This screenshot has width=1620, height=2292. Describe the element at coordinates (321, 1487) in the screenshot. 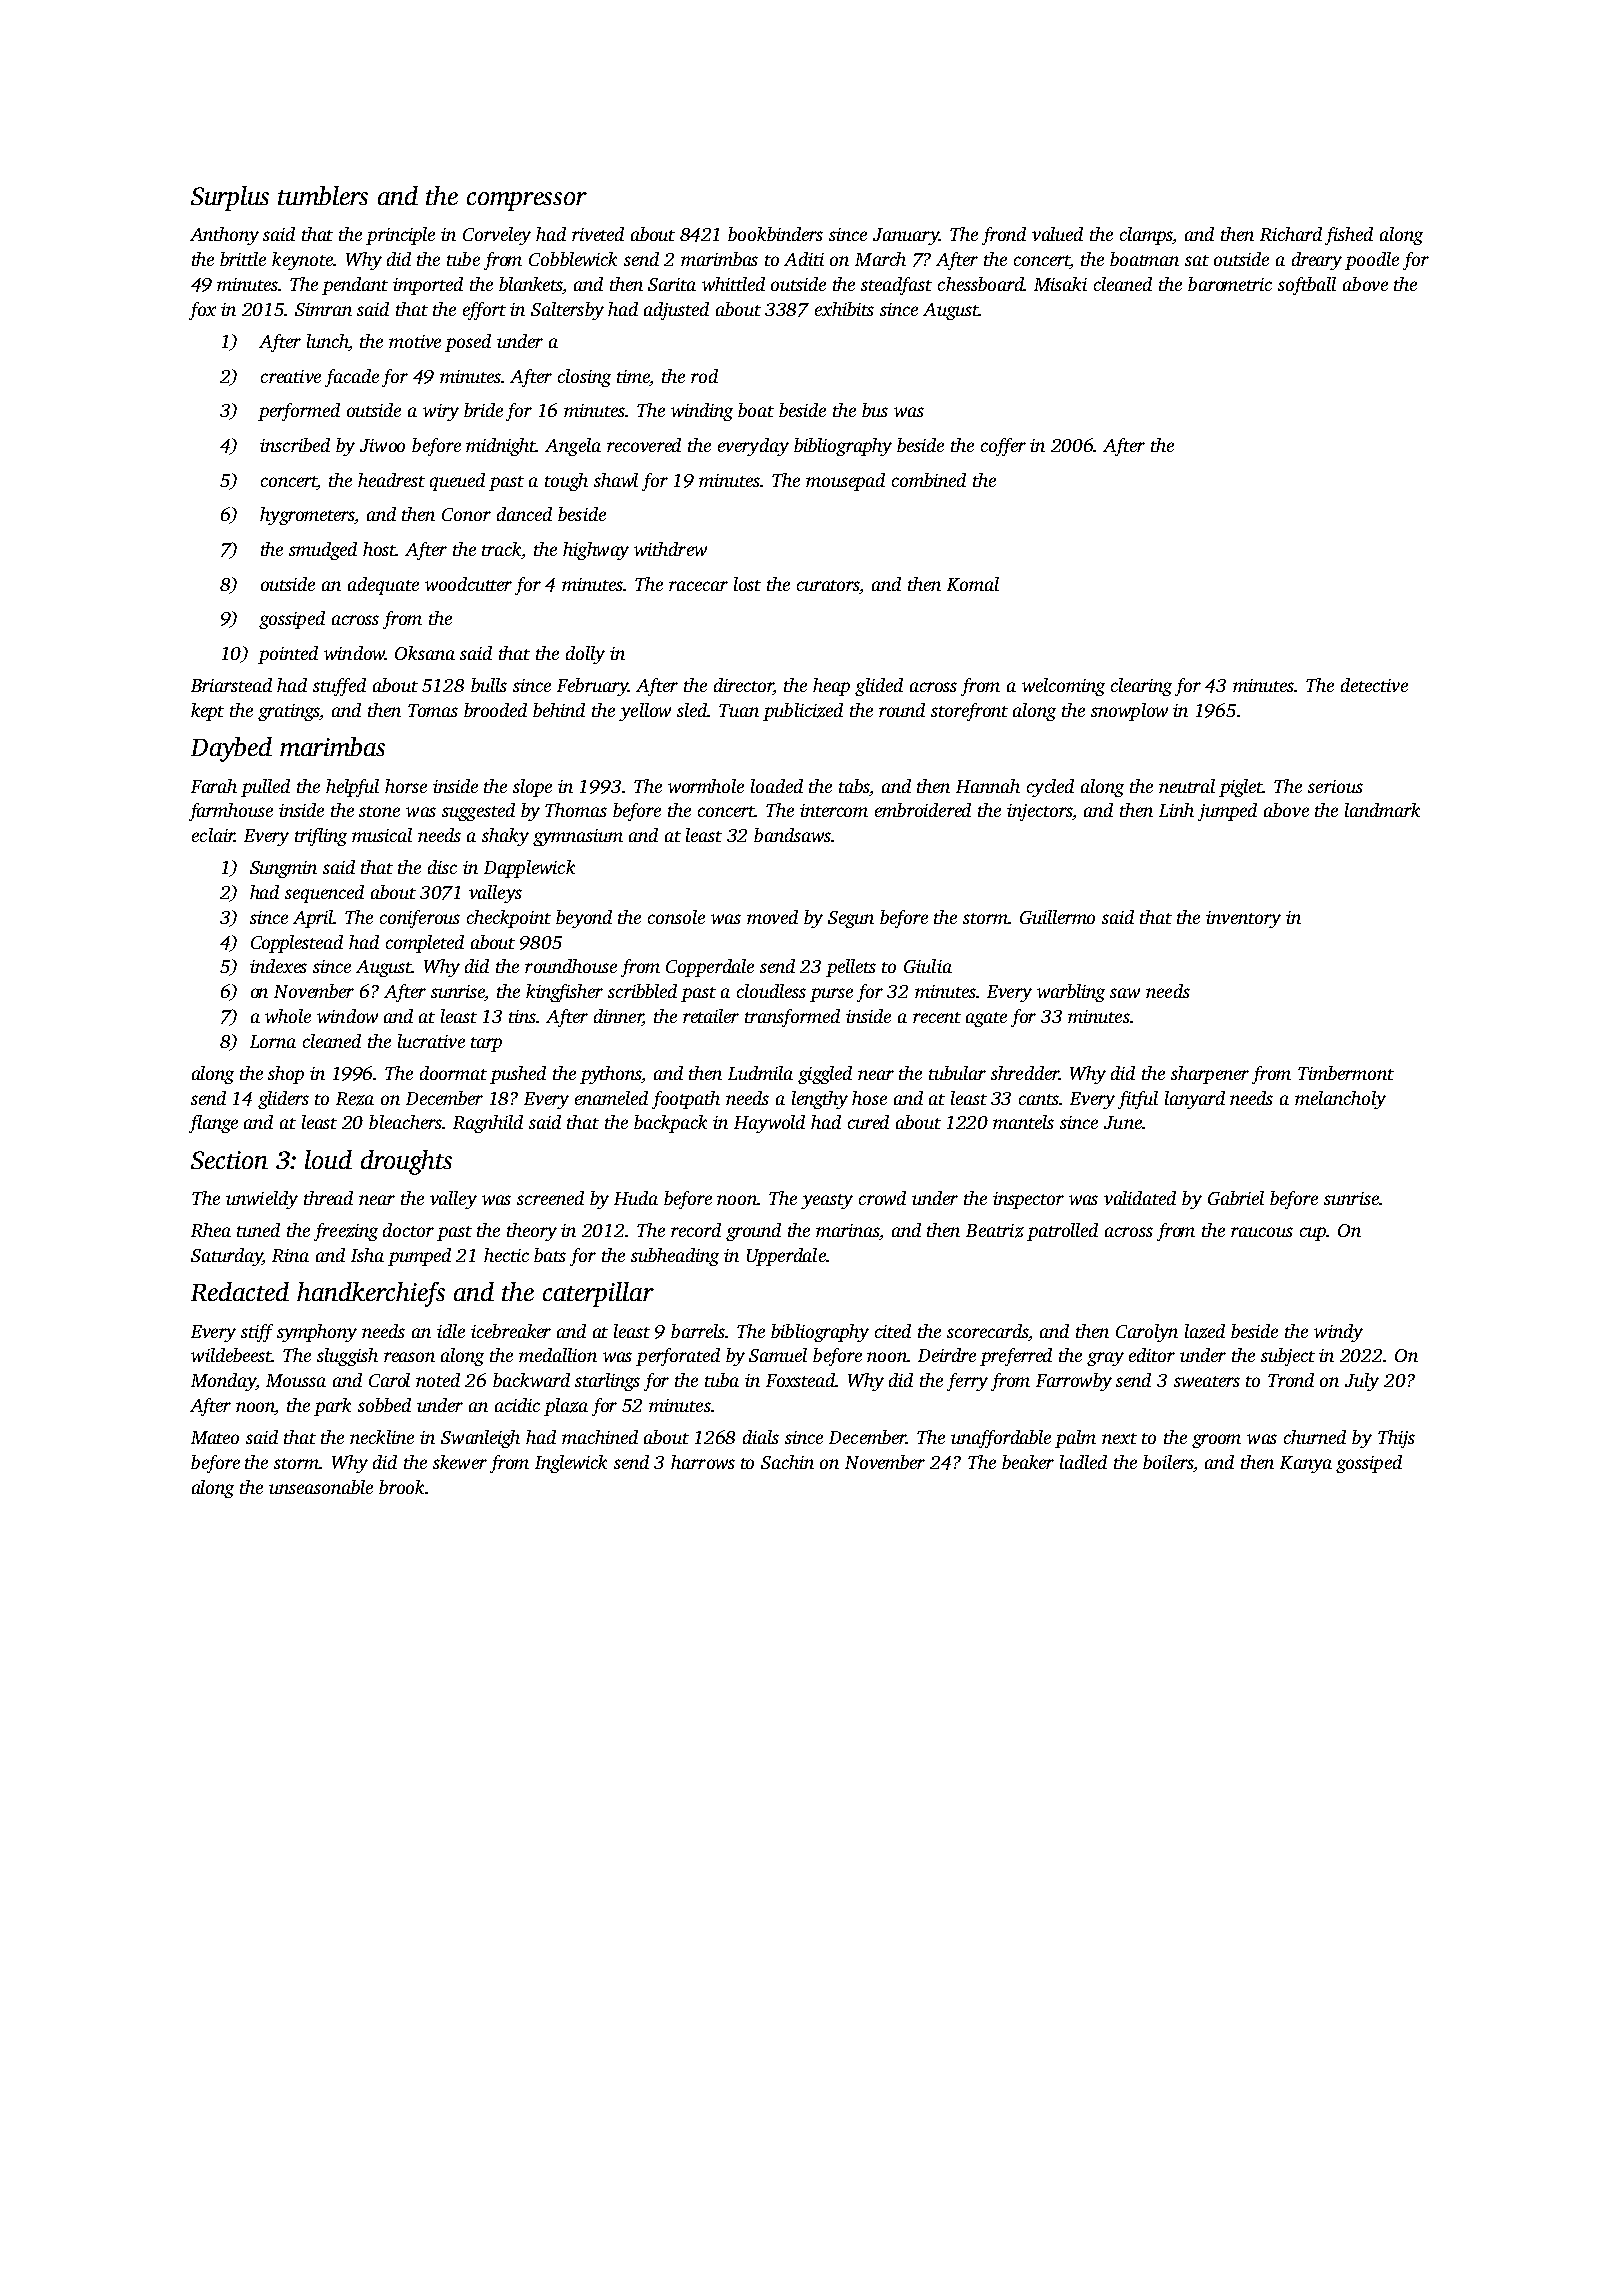

I see `unseasonable` at that location.
